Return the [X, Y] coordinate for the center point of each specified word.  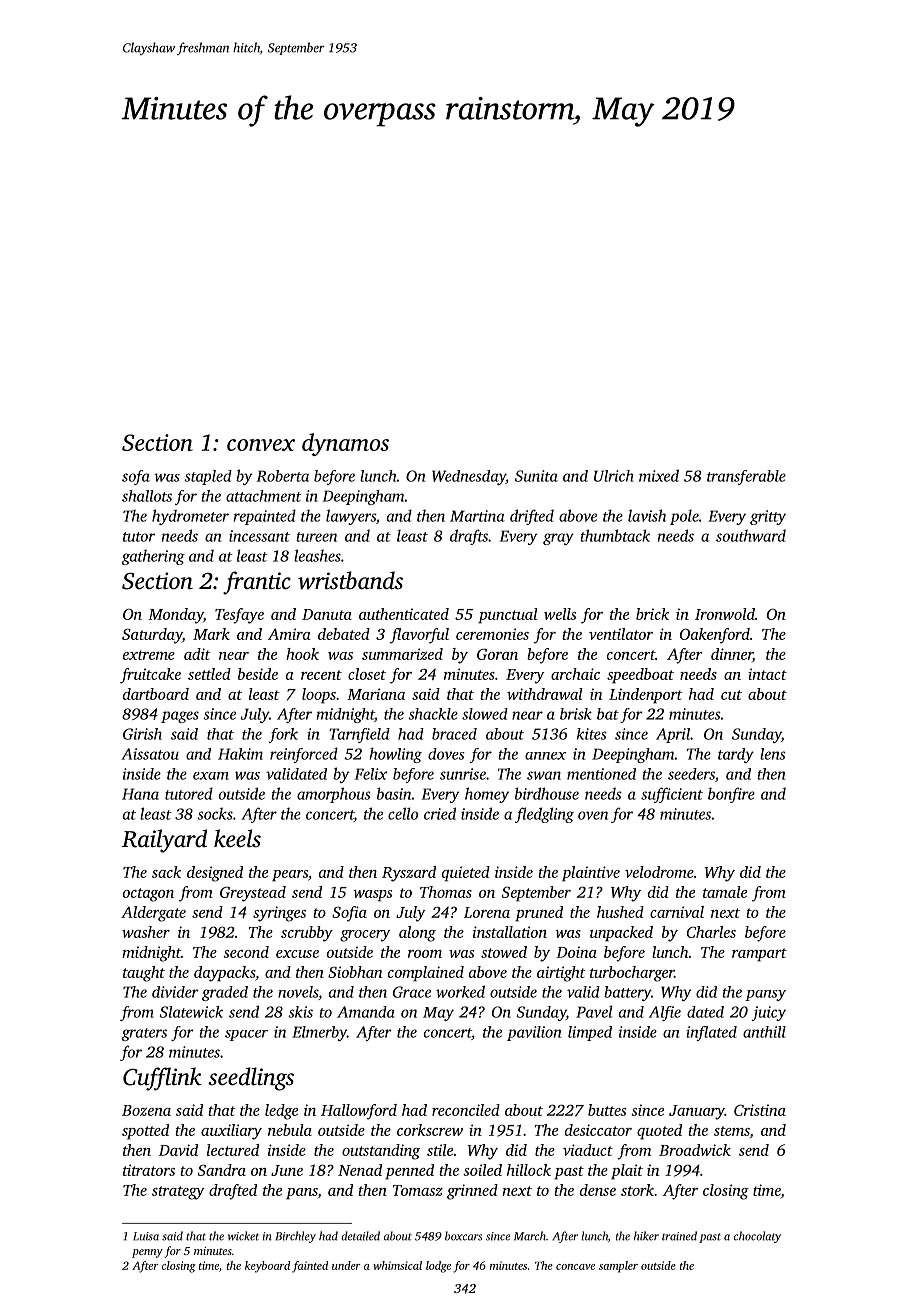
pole [684, 517]
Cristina [760, 1110]
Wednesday [469, 477]
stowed [504, 952]
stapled [208, 477]
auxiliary [231, 1132]
